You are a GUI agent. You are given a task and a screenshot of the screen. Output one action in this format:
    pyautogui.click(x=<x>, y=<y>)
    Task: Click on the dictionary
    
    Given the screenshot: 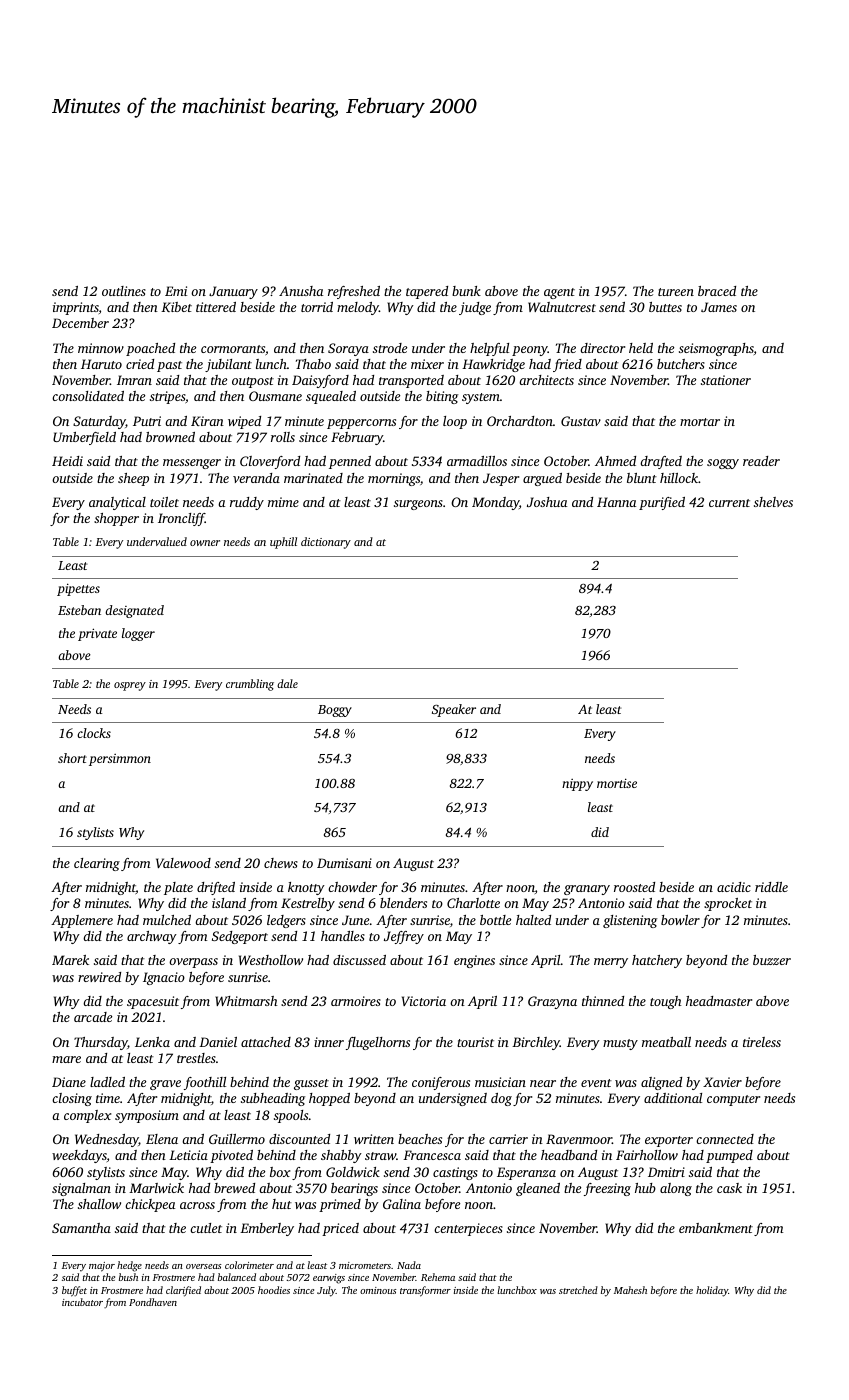 What is the action you would take?
    pyautogui.click(x=326, y=543)
